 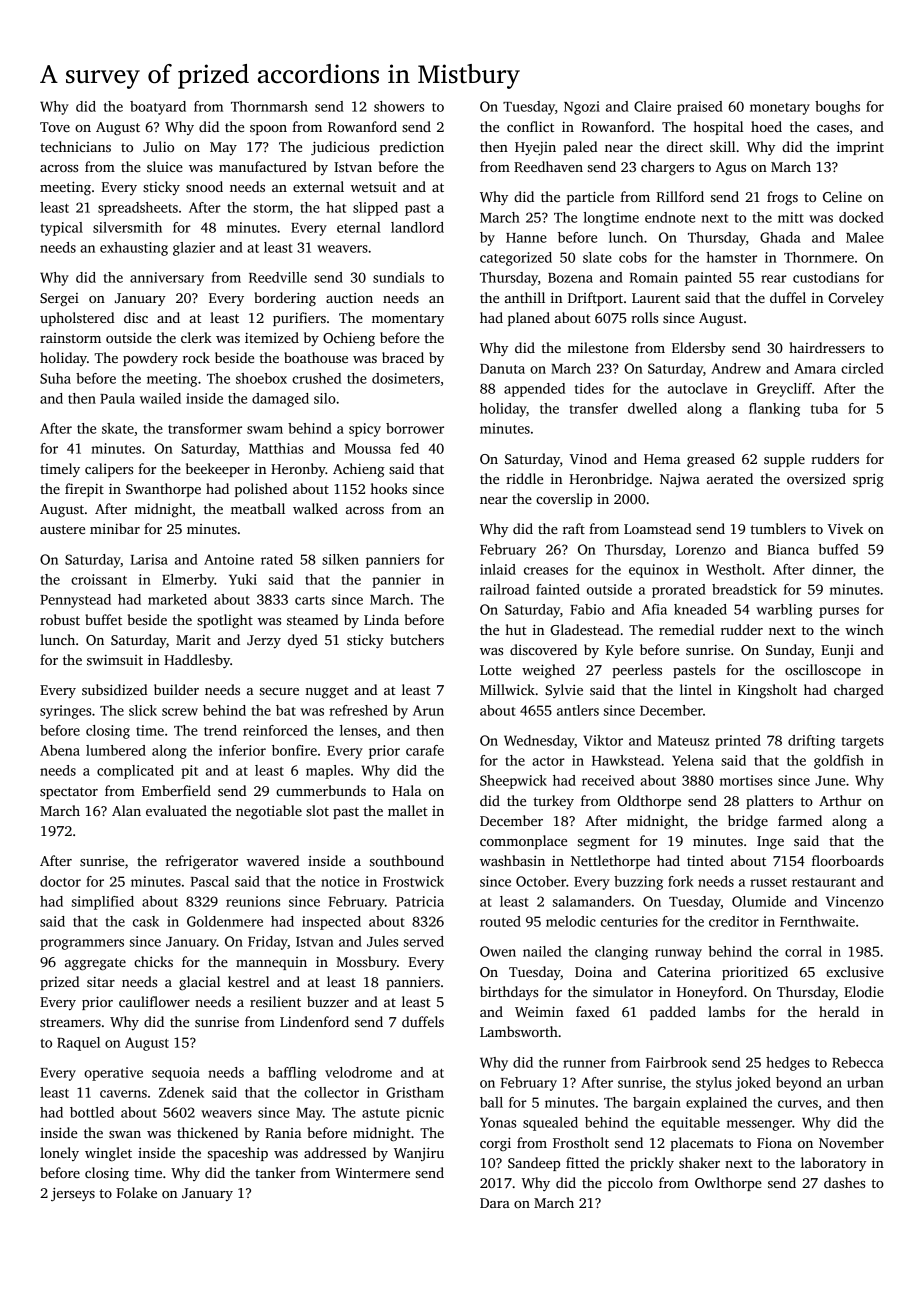 What do you see at coordinates (780, 109) in the image?
I see `monetary` at bounding box center [780, 109].
